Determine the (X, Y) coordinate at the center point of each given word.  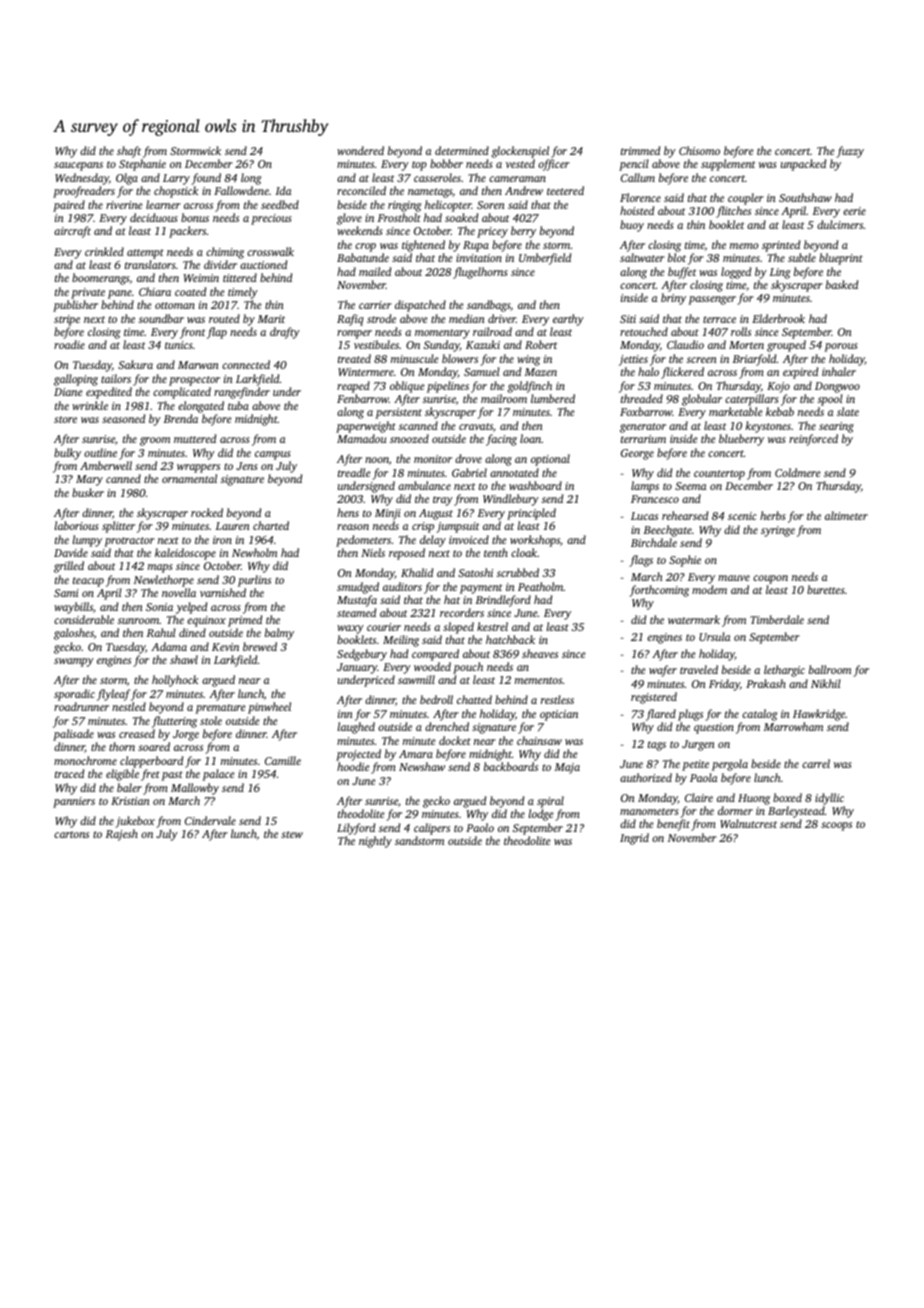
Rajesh (122, 835)
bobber (446, 163)
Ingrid (634, 839)
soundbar (161, 318)
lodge (541, 815)
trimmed (640, 150)
